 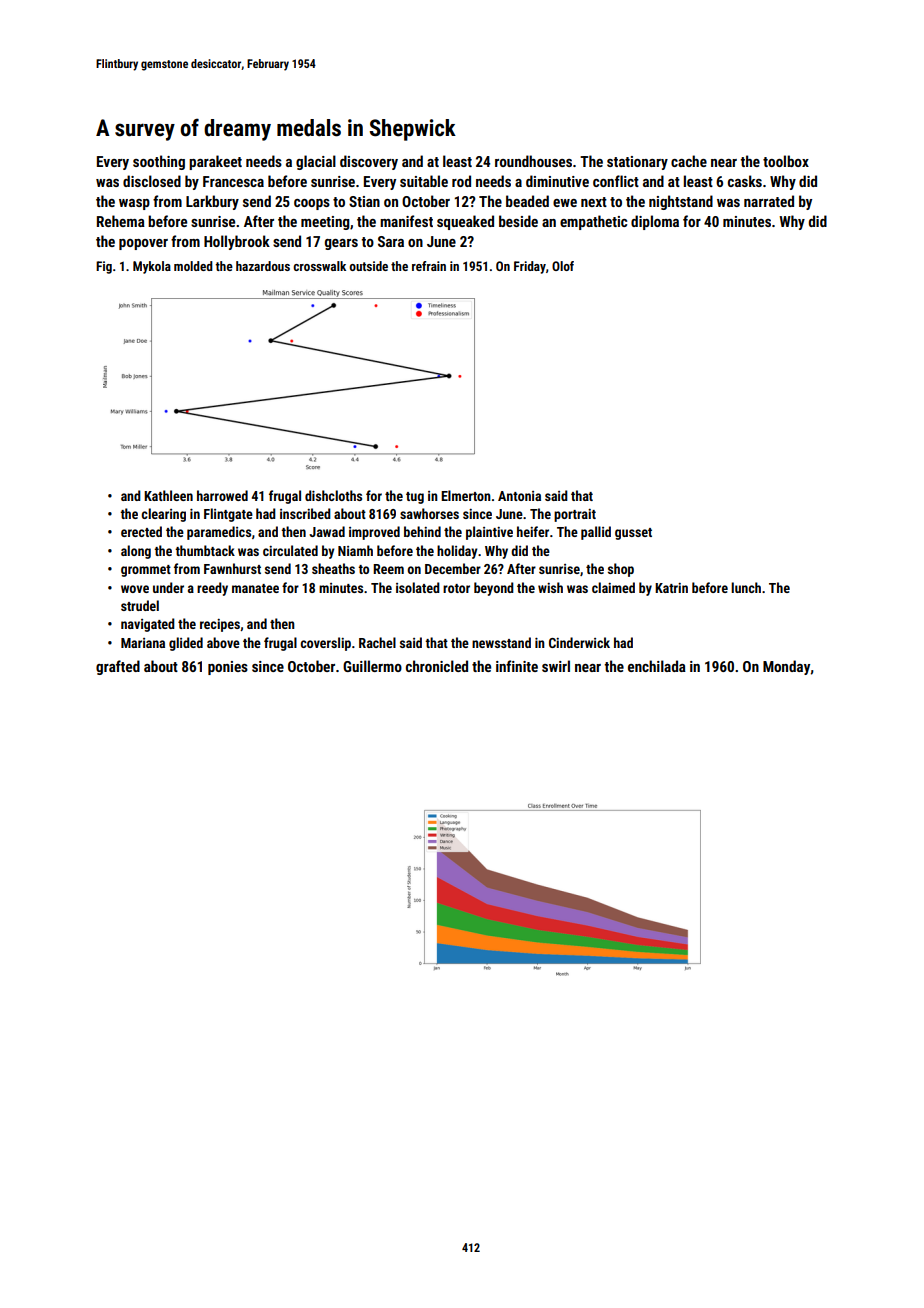 What do you see at coordinates (489, 533) in the page?
I see `plaintive` at bounding box center [489, 533].
